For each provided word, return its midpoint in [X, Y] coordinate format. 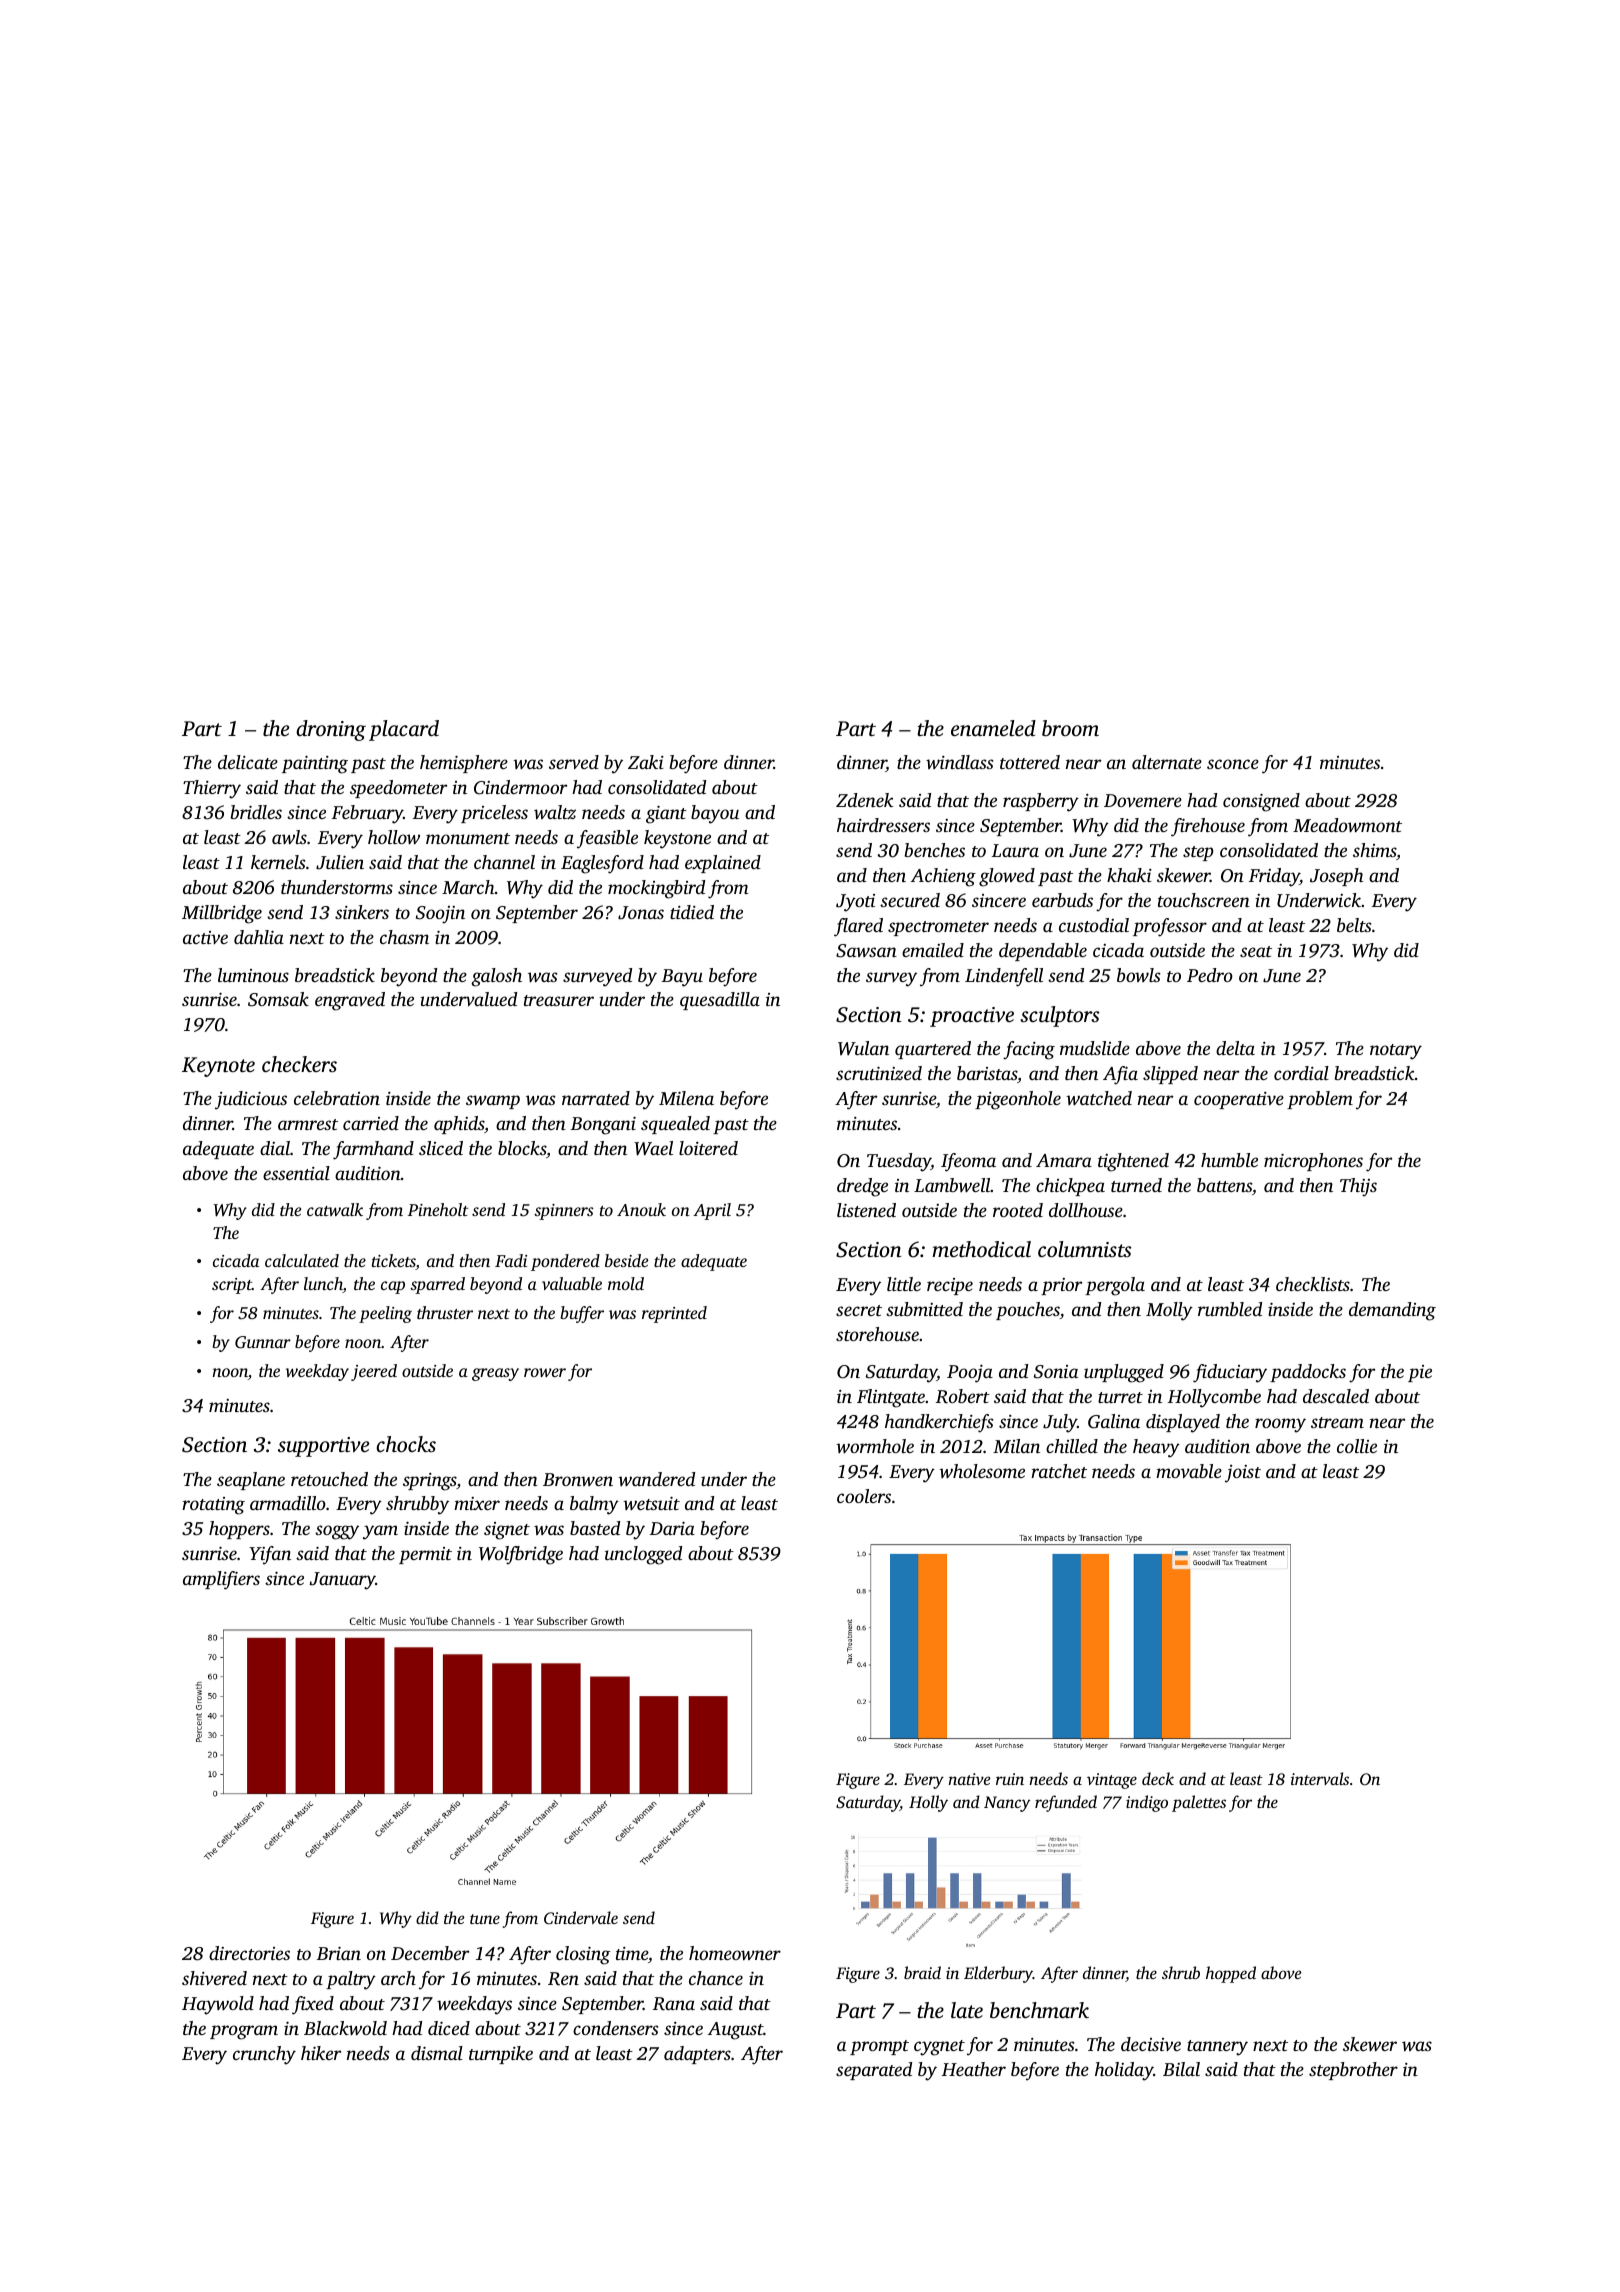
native [969, 1779]
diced [449, 2028]
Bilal [1181, 2069]
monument [468, 838]
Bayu [682, 978]
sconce [1233, 764]
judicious [251, 1100]
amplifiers [221, 1580]
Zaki [646, 762]
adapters [697, 2055]
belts [1354, 925]
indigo [1147, 1803]
